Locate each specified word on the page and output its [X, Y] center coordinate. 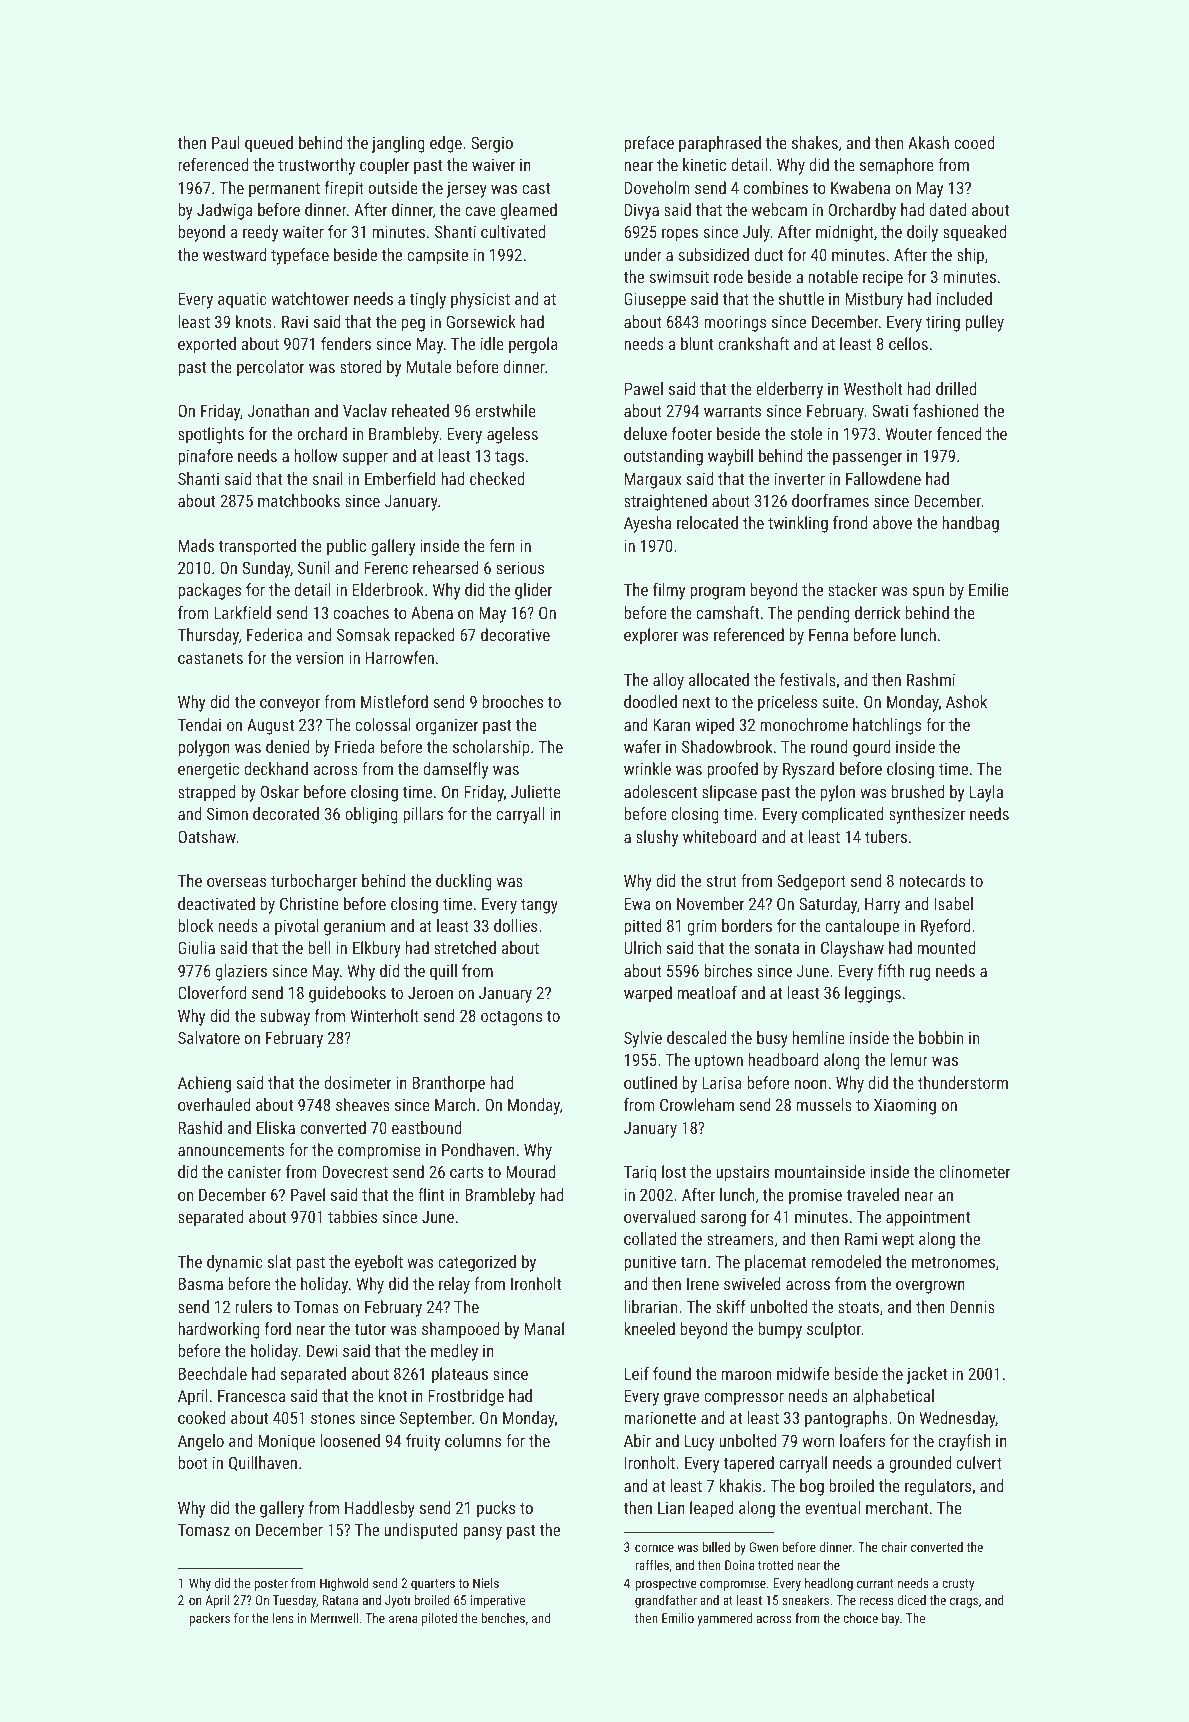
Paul [226, 142]
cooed [974, 142]
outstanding [663, 457]
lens [283, 1618]
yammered [724, 1619]
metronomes [953, 1262]
